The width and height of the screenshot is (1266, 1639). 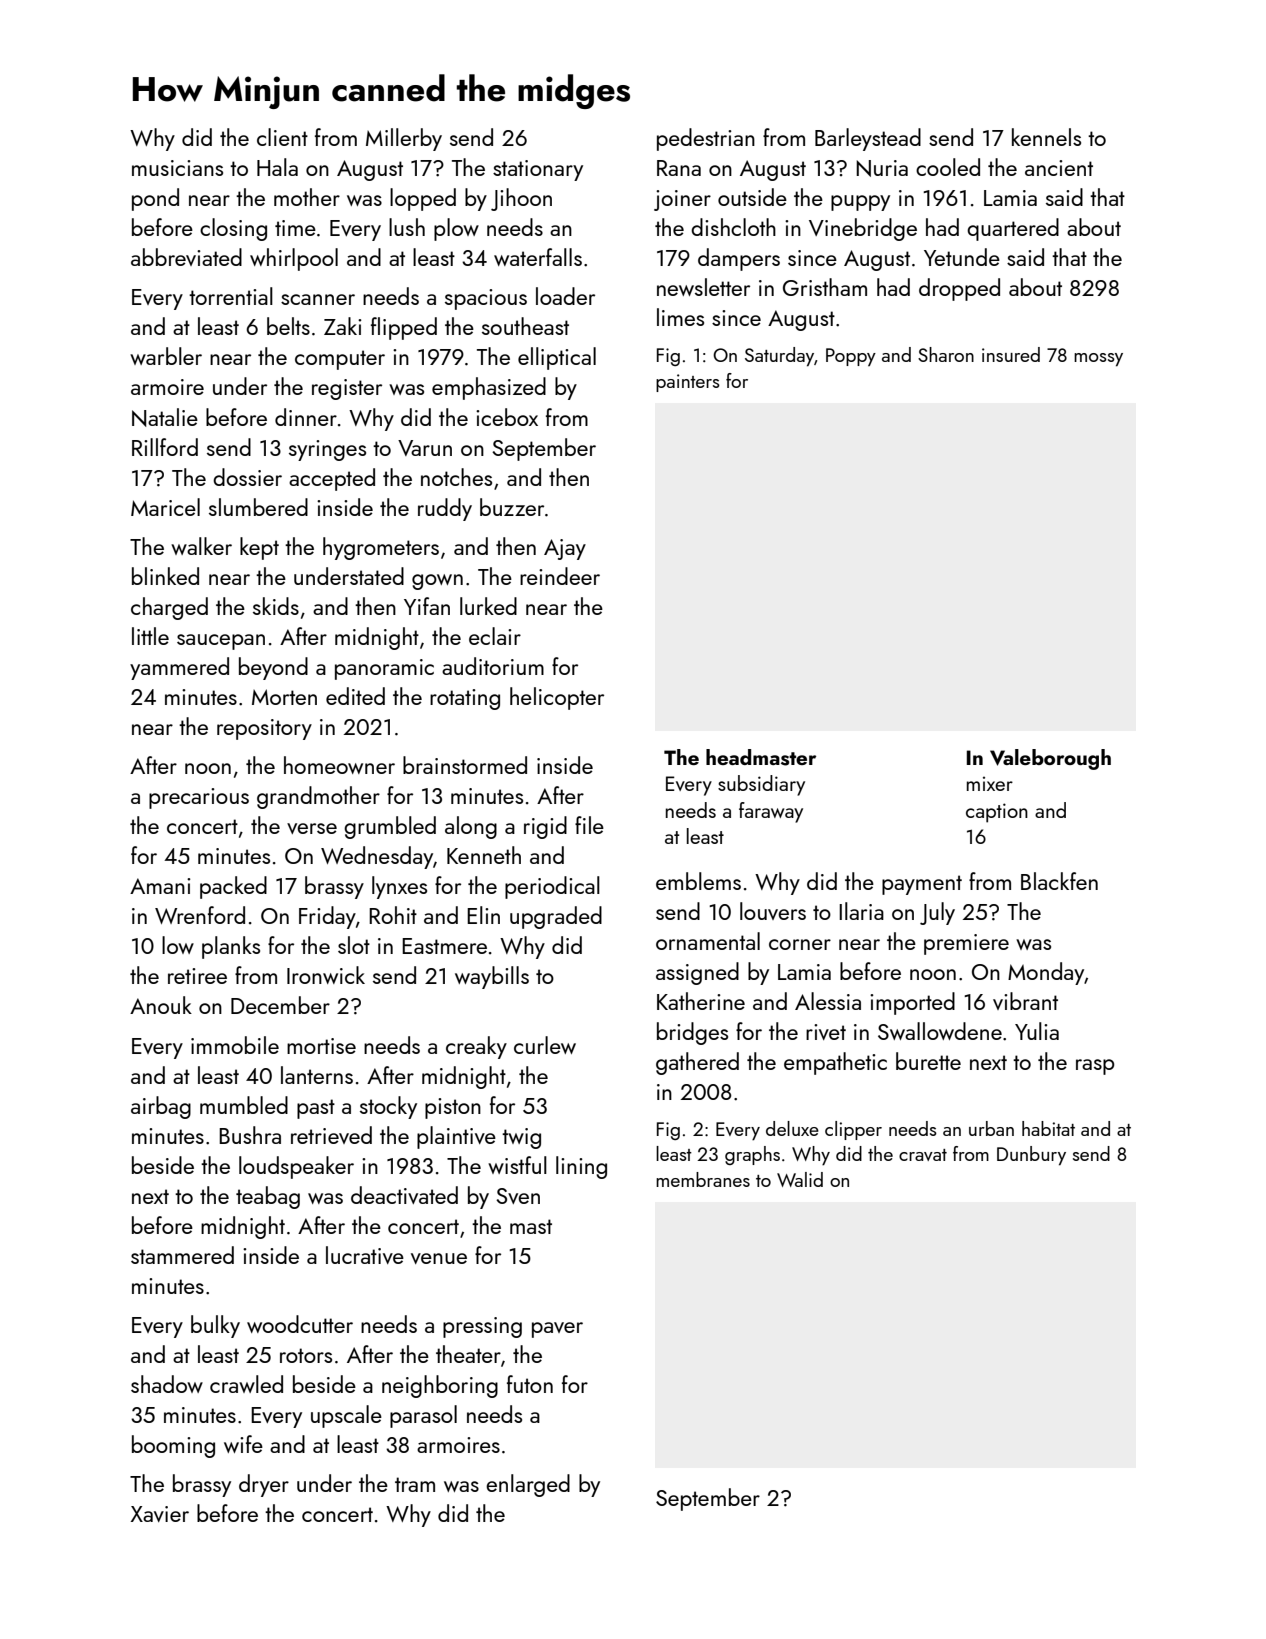 I want to click on cravat, so click(x=923, y=1155).
